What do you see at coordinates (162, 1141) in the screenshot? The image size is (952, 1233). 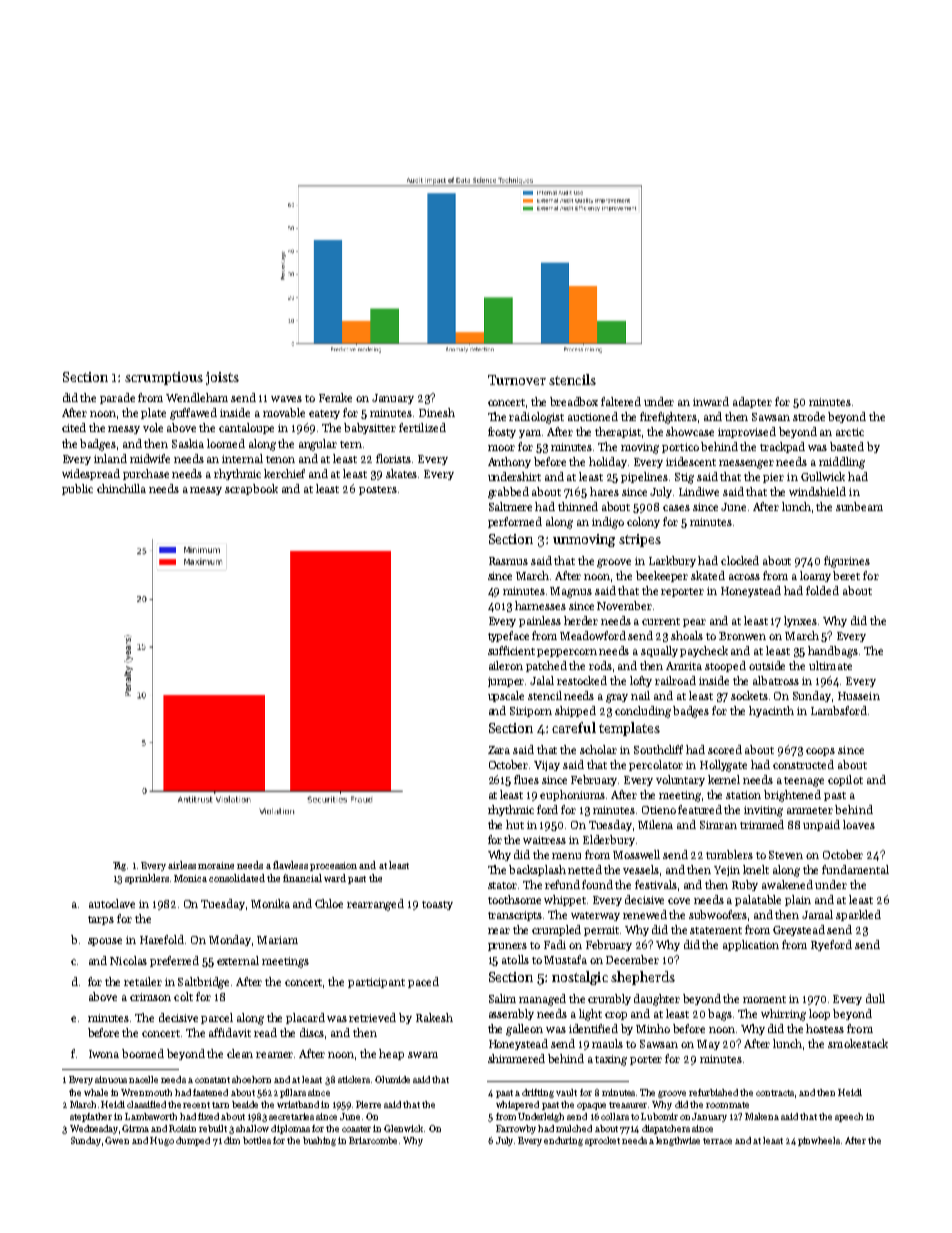 I see `Hugo` at bounding box center [162, 1141].
